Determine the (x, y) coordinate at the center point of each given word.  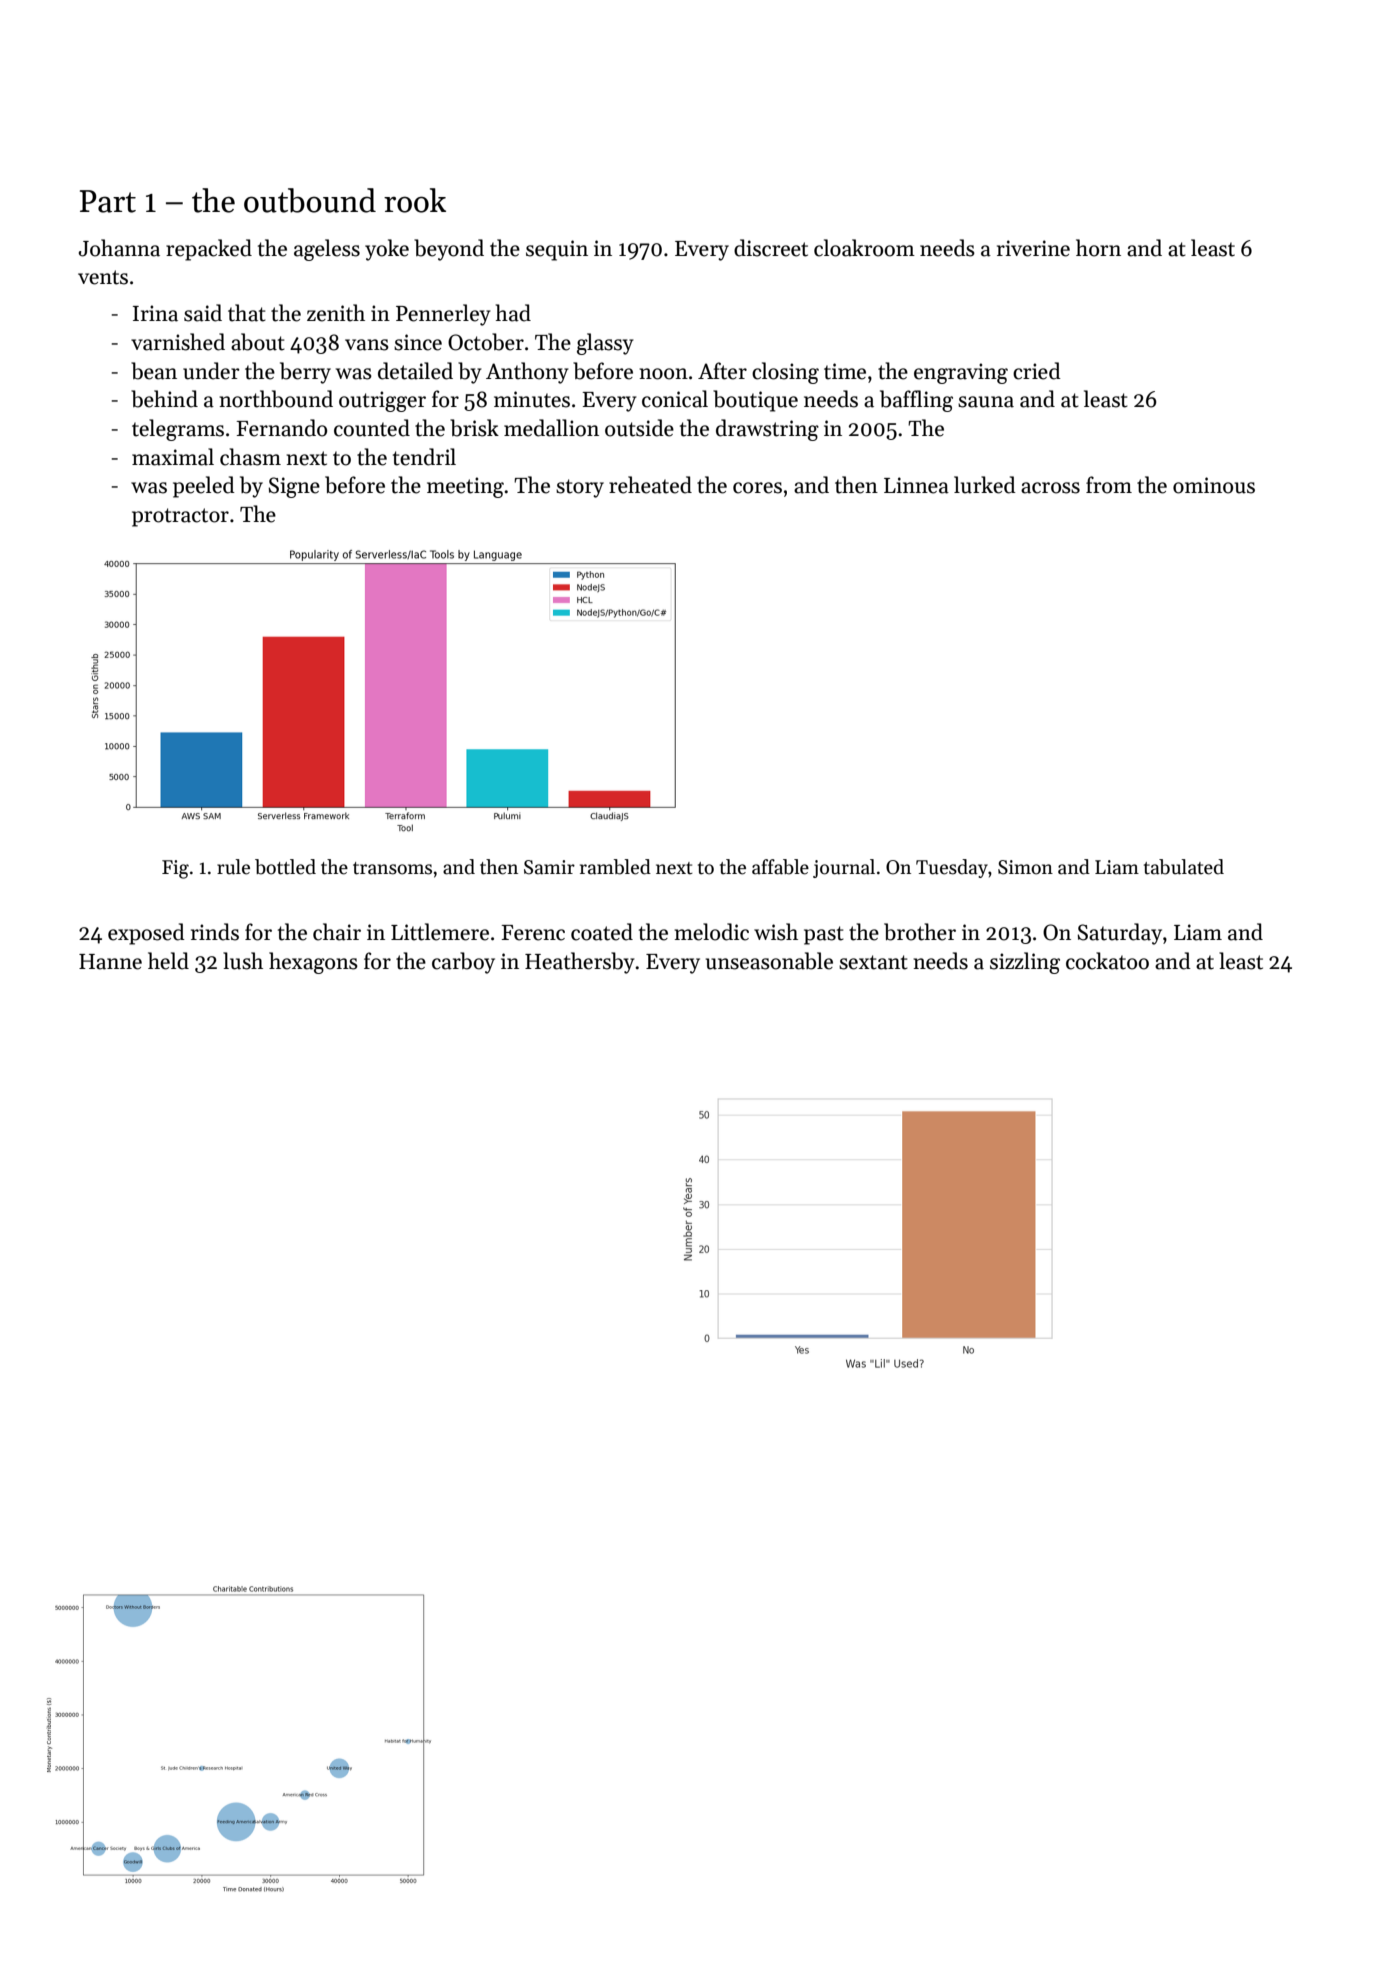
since (418, 342)
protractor (180, 517)
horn (1098, 248)
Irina (155, 313)
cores (757, 488)
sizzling (1025, 963)
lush (243, 961)
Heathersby (579, 963)
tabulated (1184, 867)
